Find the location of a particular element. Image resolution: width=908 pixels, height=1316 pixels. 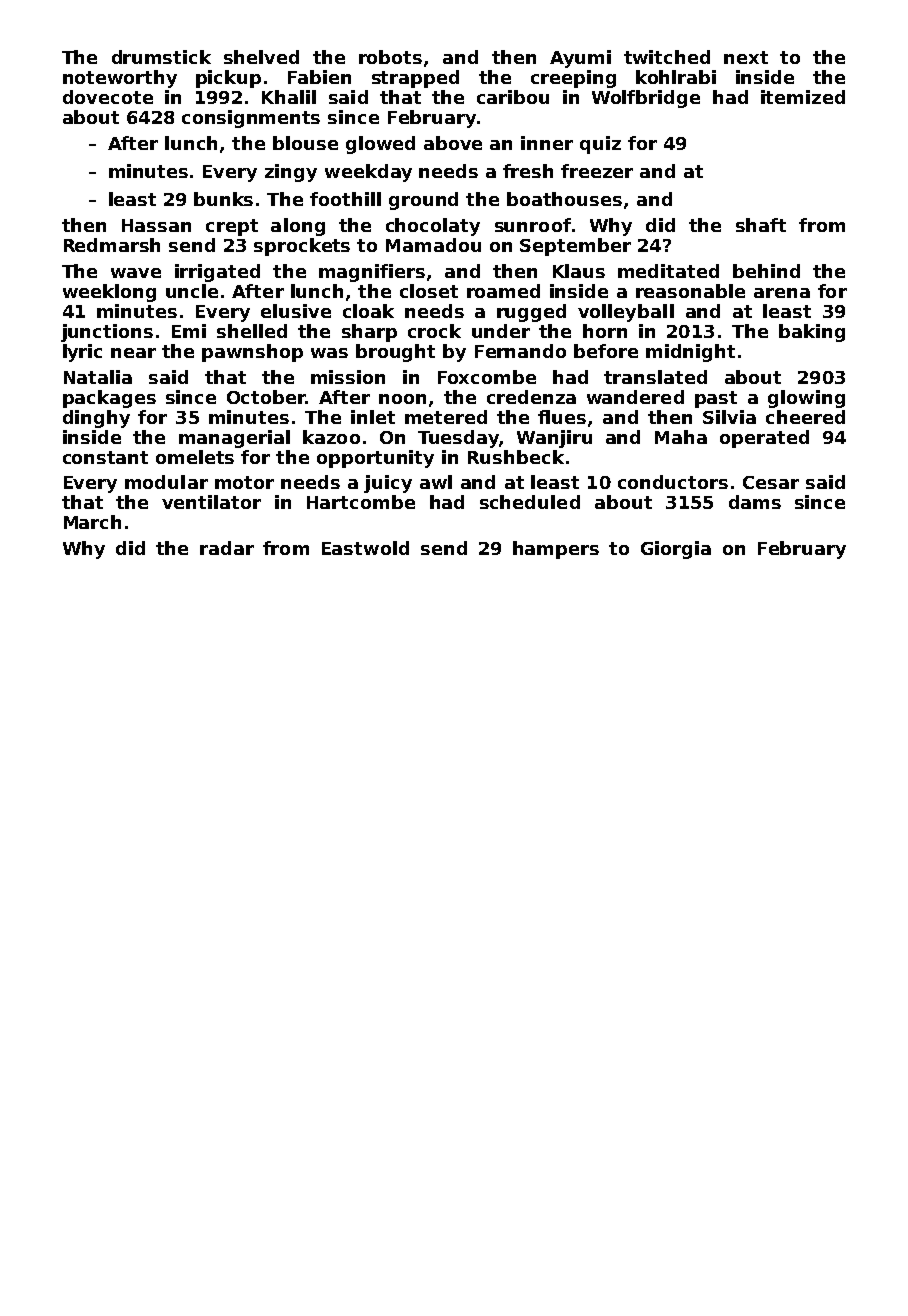

dams is located at coordinates (755, 502).
